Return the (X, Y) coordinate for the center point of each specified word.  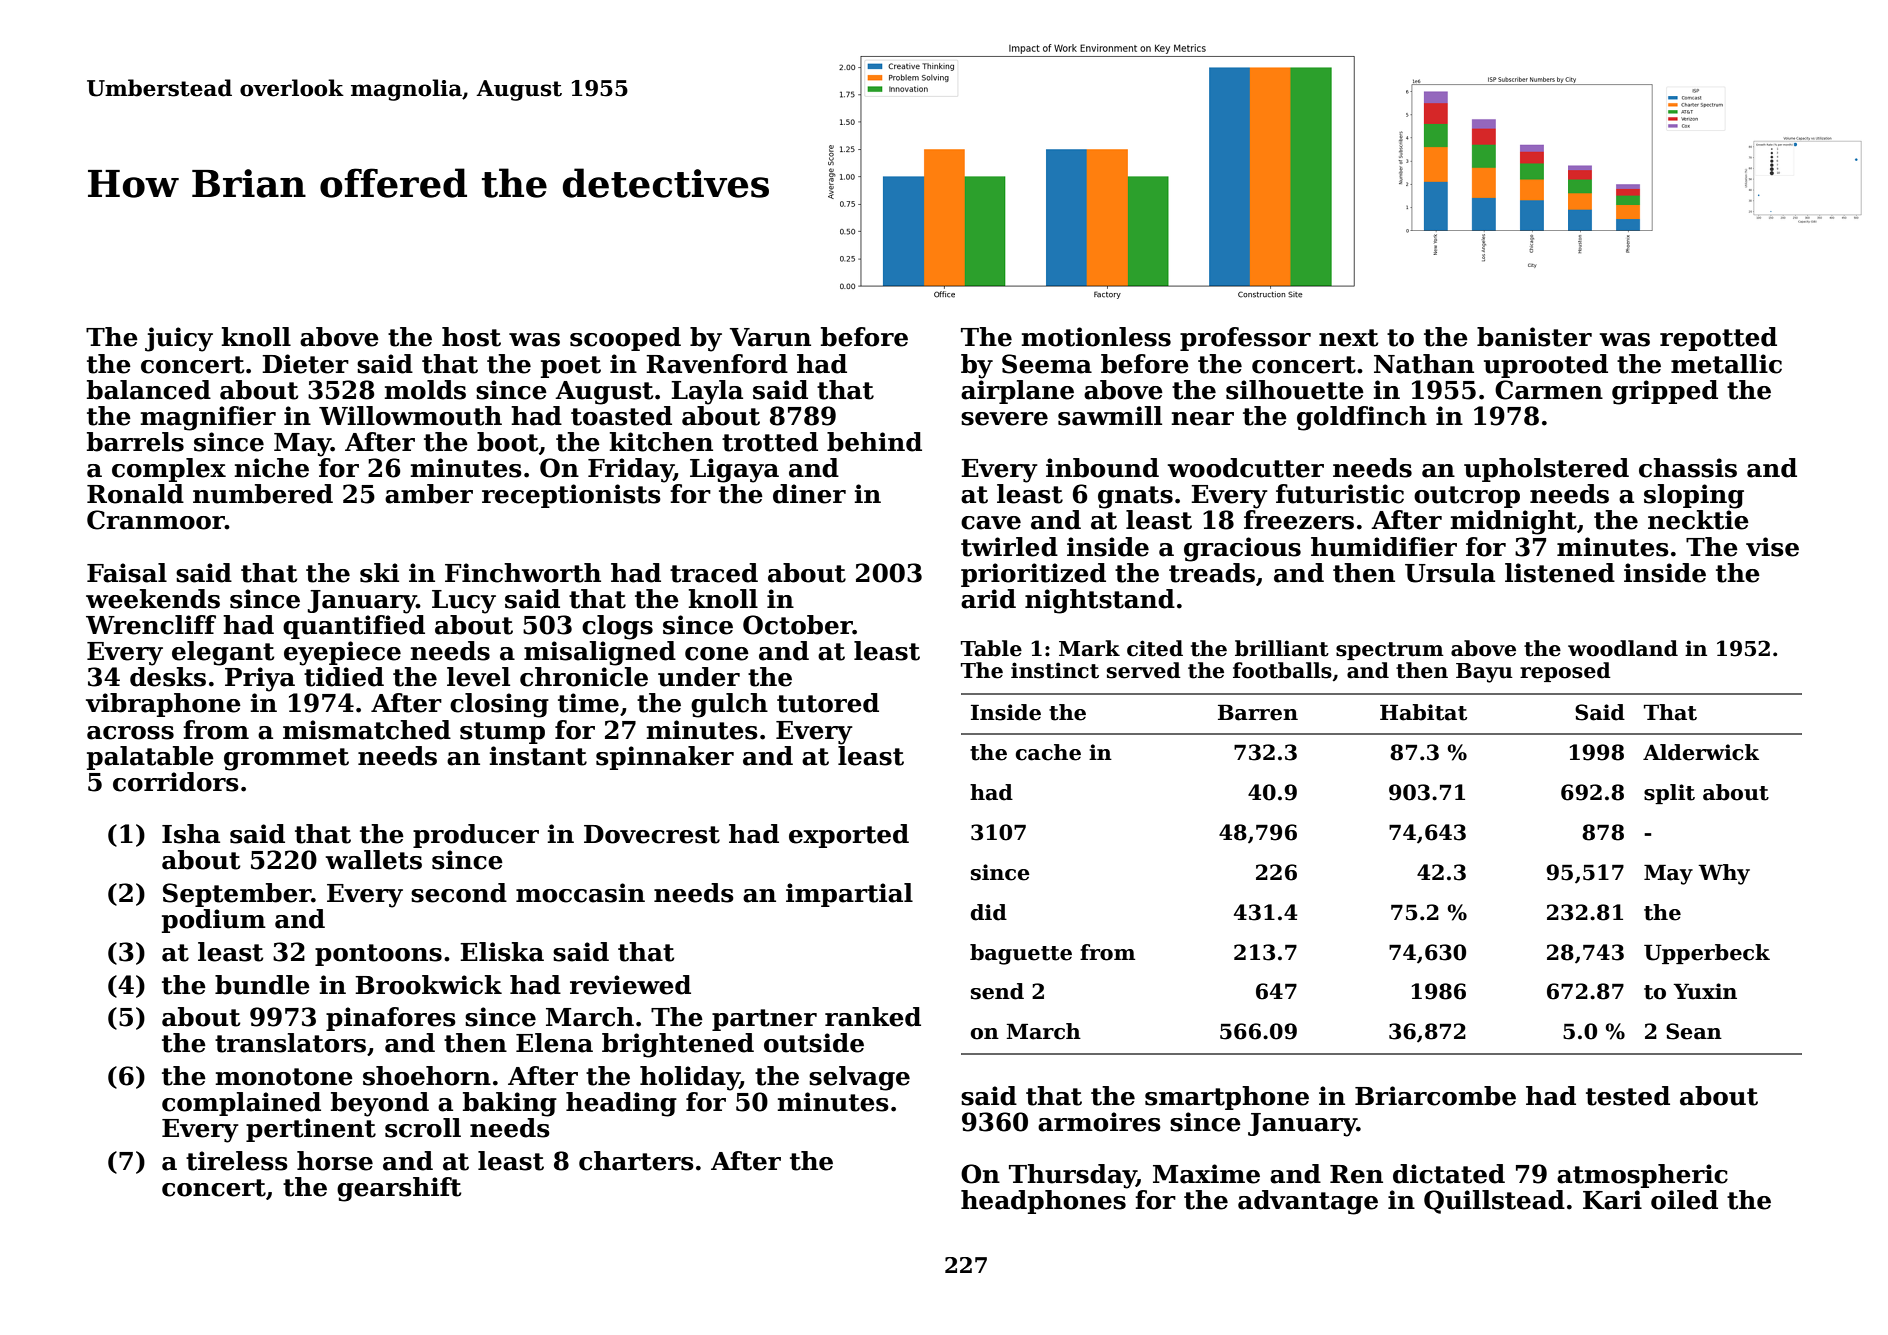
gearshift (399, 1189)
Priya (260, 679)
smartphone (1227, 1098)
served (1144, 670)
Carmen (1549, 390)
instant (538, 756)
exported (849, 836)
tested (1628, 1096)
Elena (554, 1043)
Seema (1047, 364)
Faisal (127, 573)
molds (425, 390)
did (989, 912)
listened (1560, 573)
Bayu (1484, 673)
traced (714, 573)
